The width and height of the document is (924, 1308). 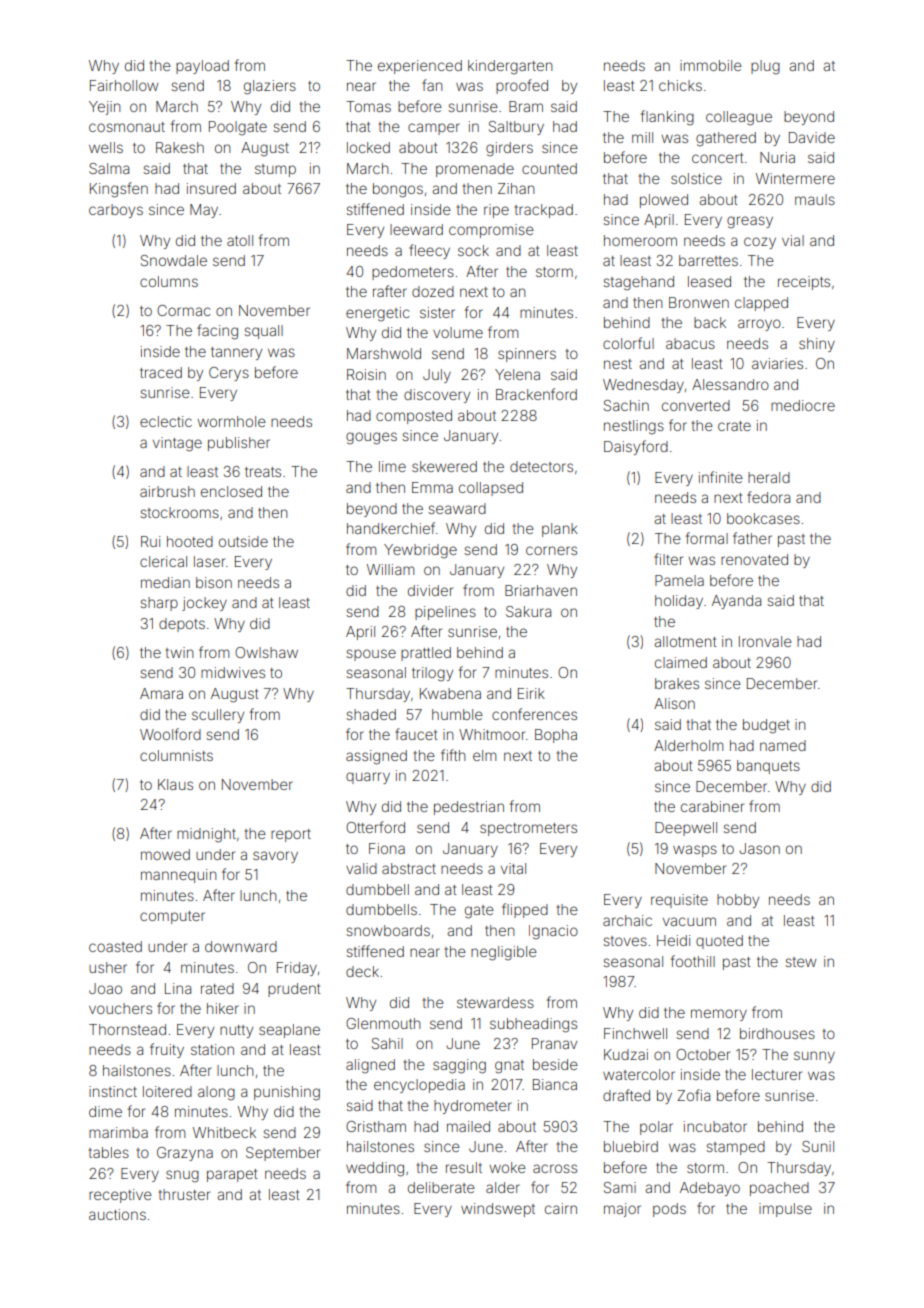 I want to click on corners, so click(x=551, y=550).
